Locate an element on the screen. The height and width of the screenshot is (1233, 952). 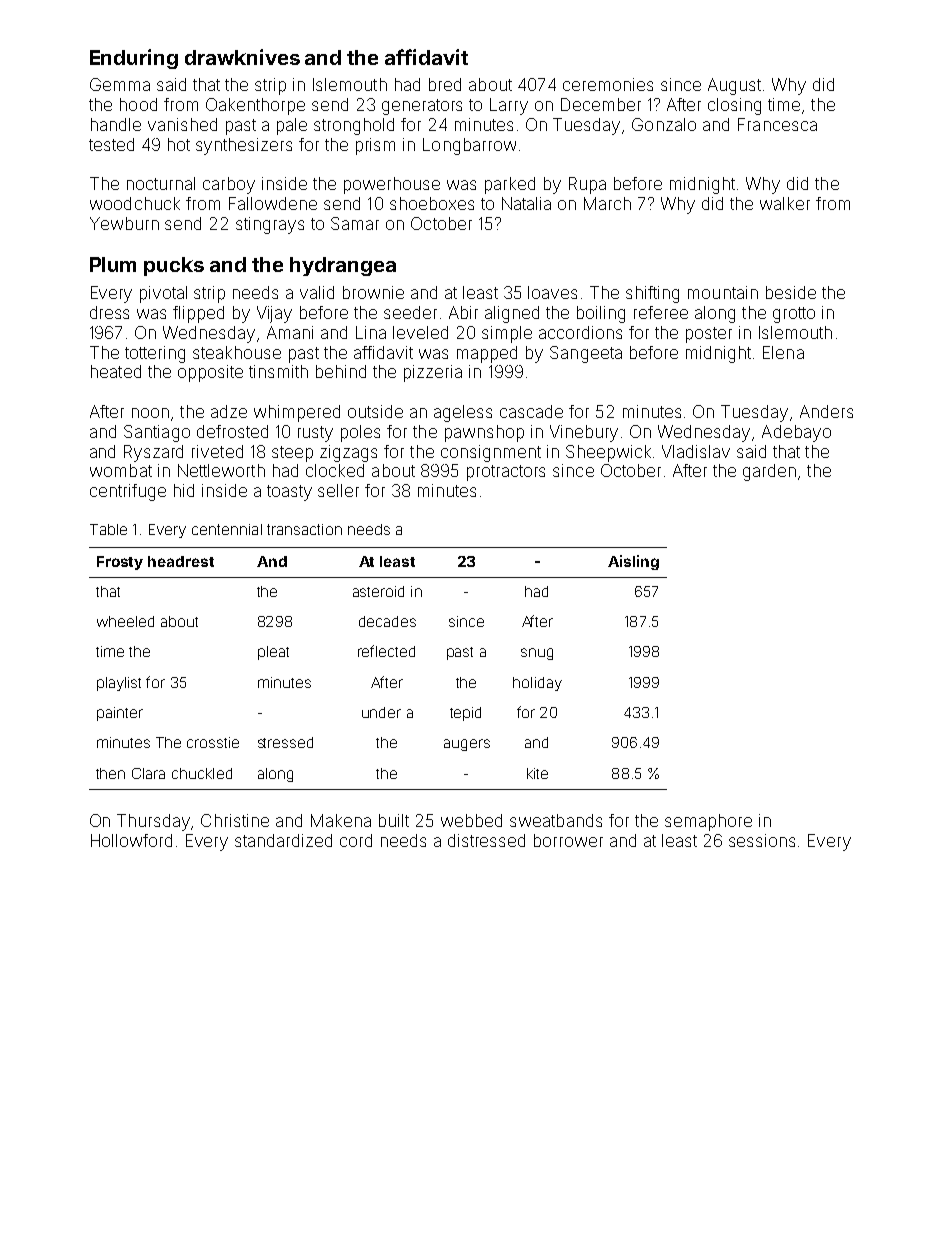
bred is located at coordinates (445, 84).
